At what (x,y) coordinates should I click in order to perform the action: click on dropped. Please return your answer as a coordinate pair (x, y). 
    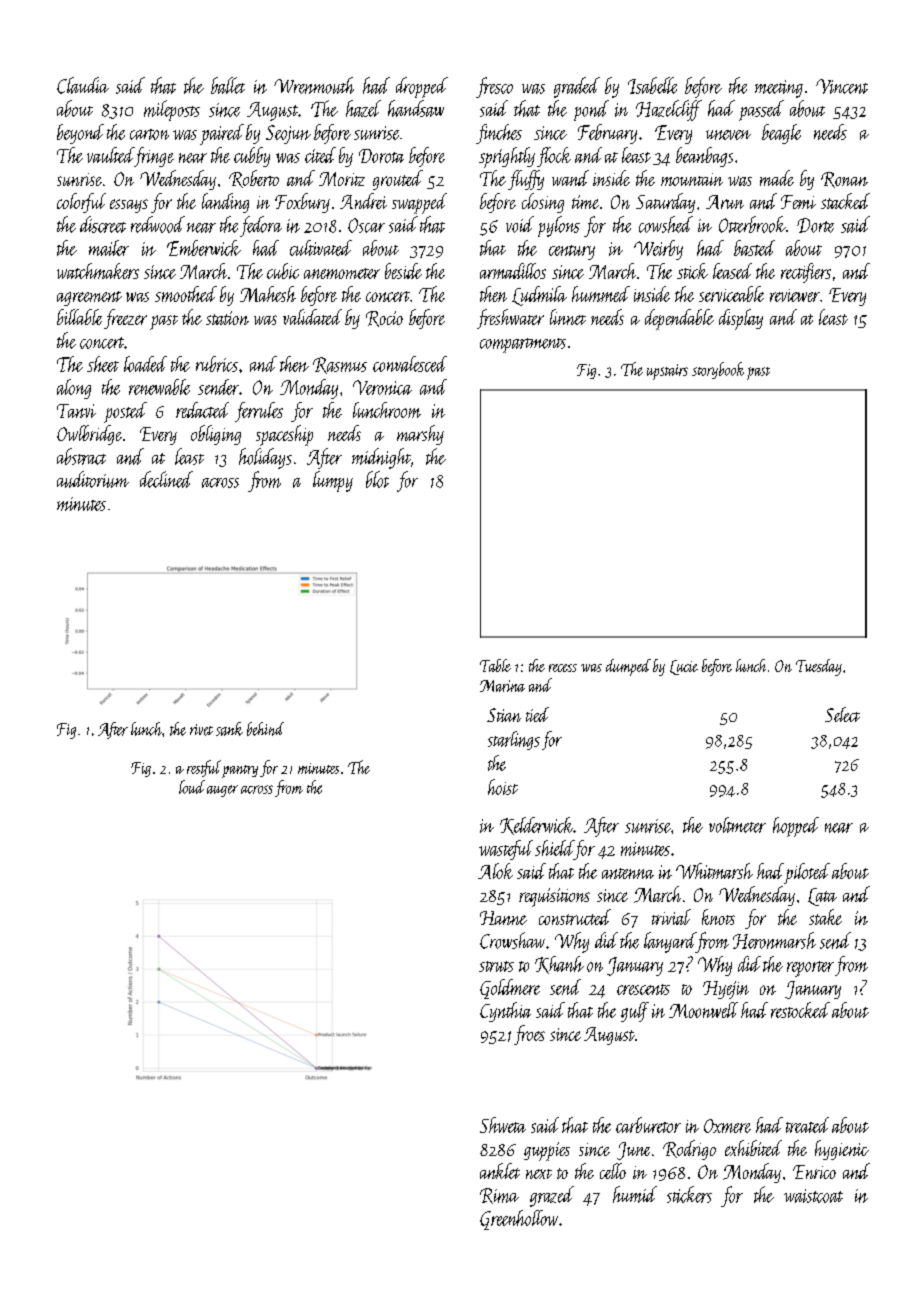
    Looking at the image, I should click on (422, 87).
